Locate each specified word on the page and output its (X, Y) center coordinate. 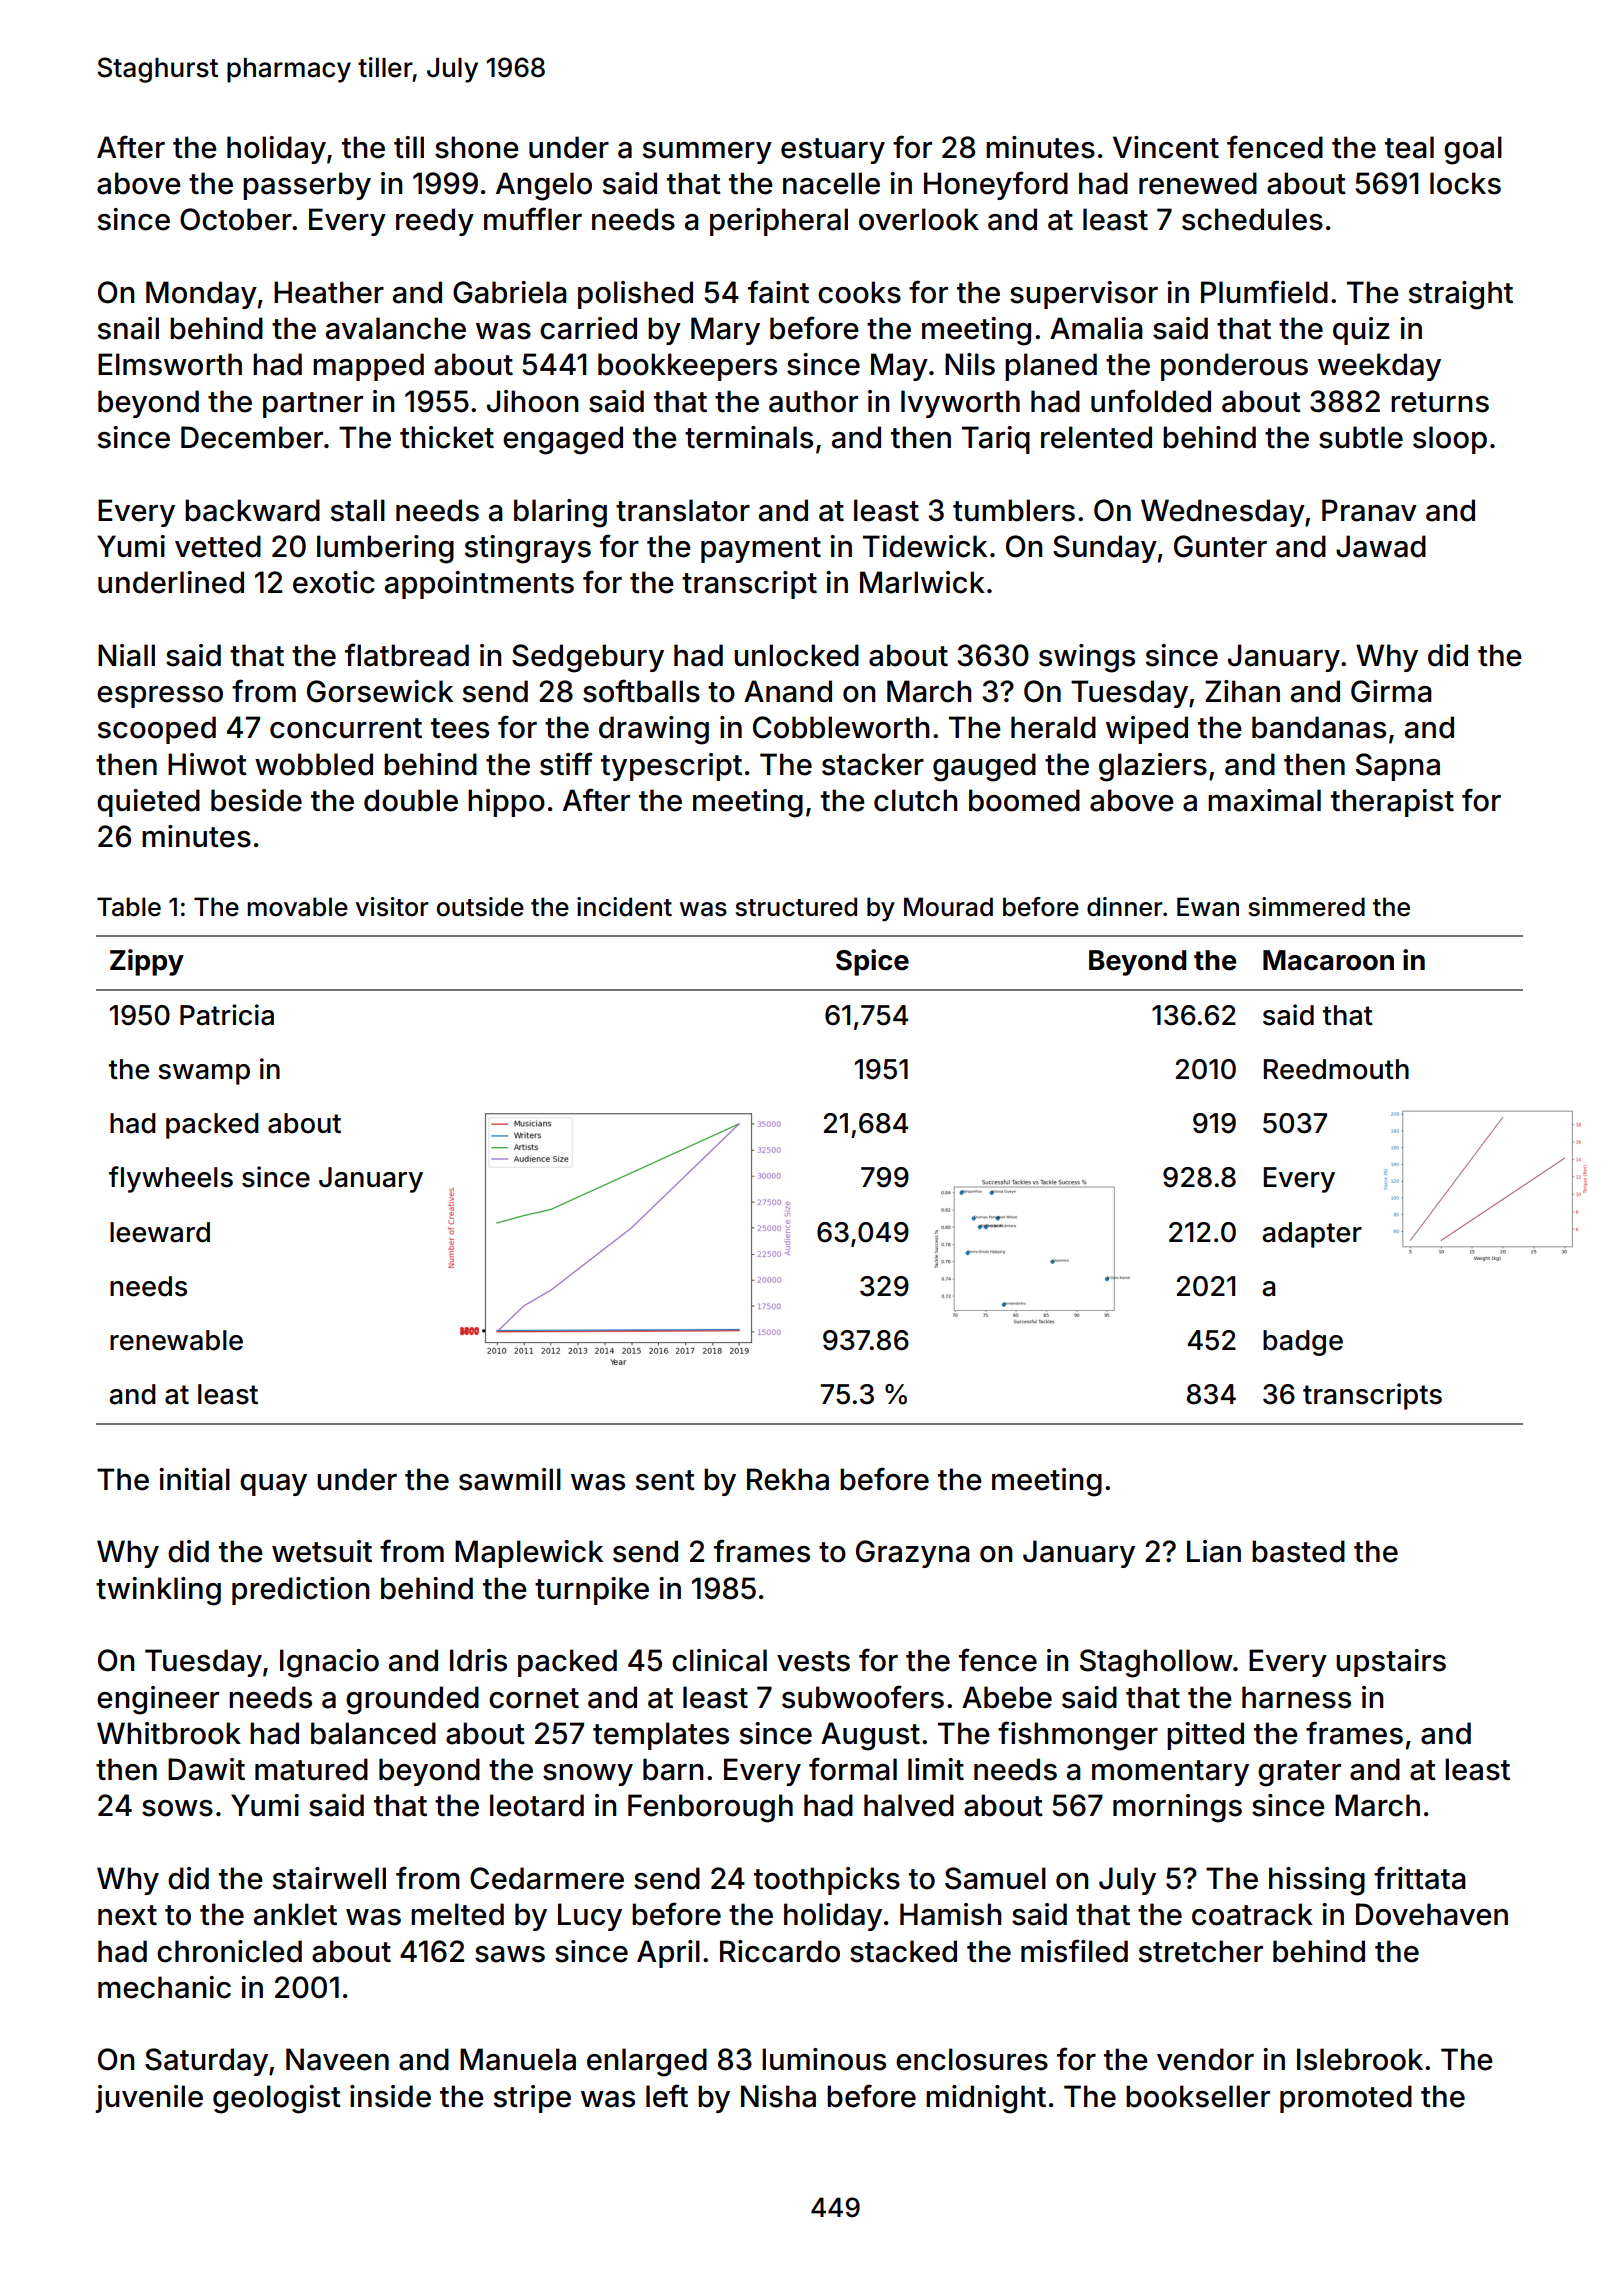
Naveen (337, 2059)
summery (707, 153)
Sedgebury (588, 658)
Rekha (788, 1479)
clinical (719, 1660)
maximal (1264, 800)
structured (796, 907)
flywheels (171, 1179)
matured (311, 1769)
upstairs (1391, 1663)
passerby (307, 186)
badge (1303, 1343)
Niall (126, 655)
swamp (204, 1074)
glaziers (1153, 767)
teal (1409, 147)
